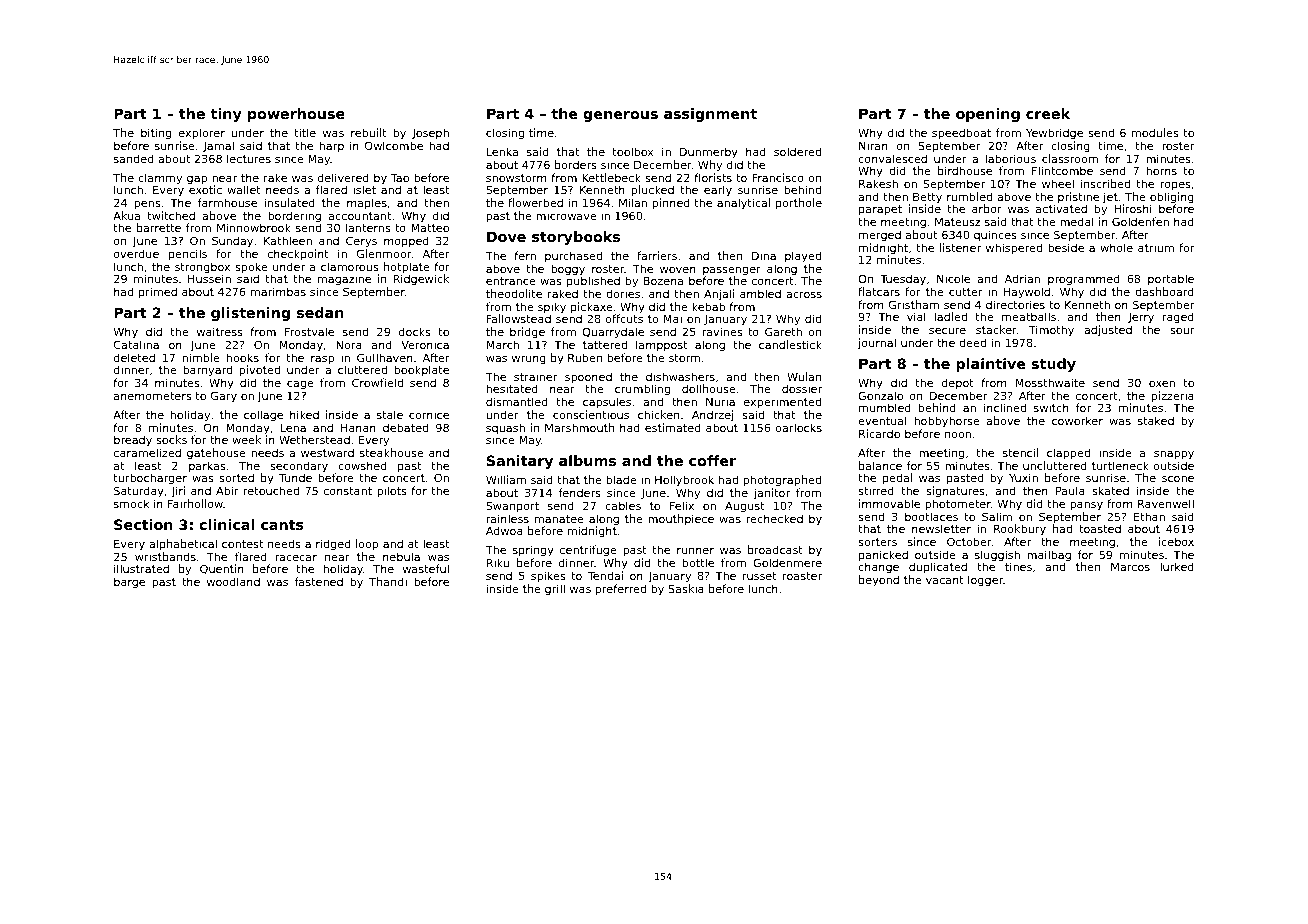 The height and width of the document is (924, 1308). What do you see at coordinates (712, 416) in the document?
I see `Andrzej` at bounding box center [712, 416].
